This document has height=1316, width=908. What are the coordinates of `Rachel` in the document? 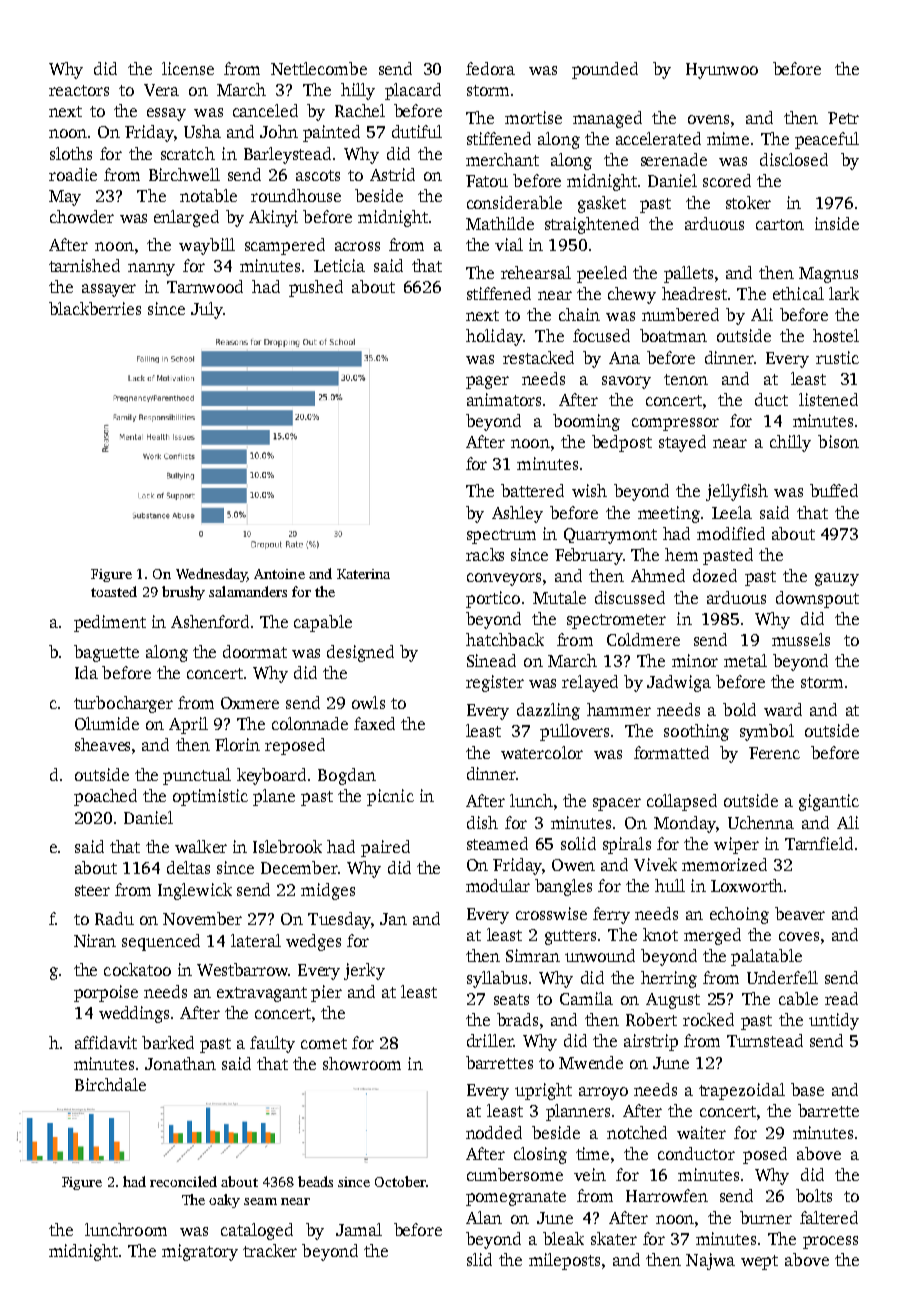 It's located at (360, 110).
